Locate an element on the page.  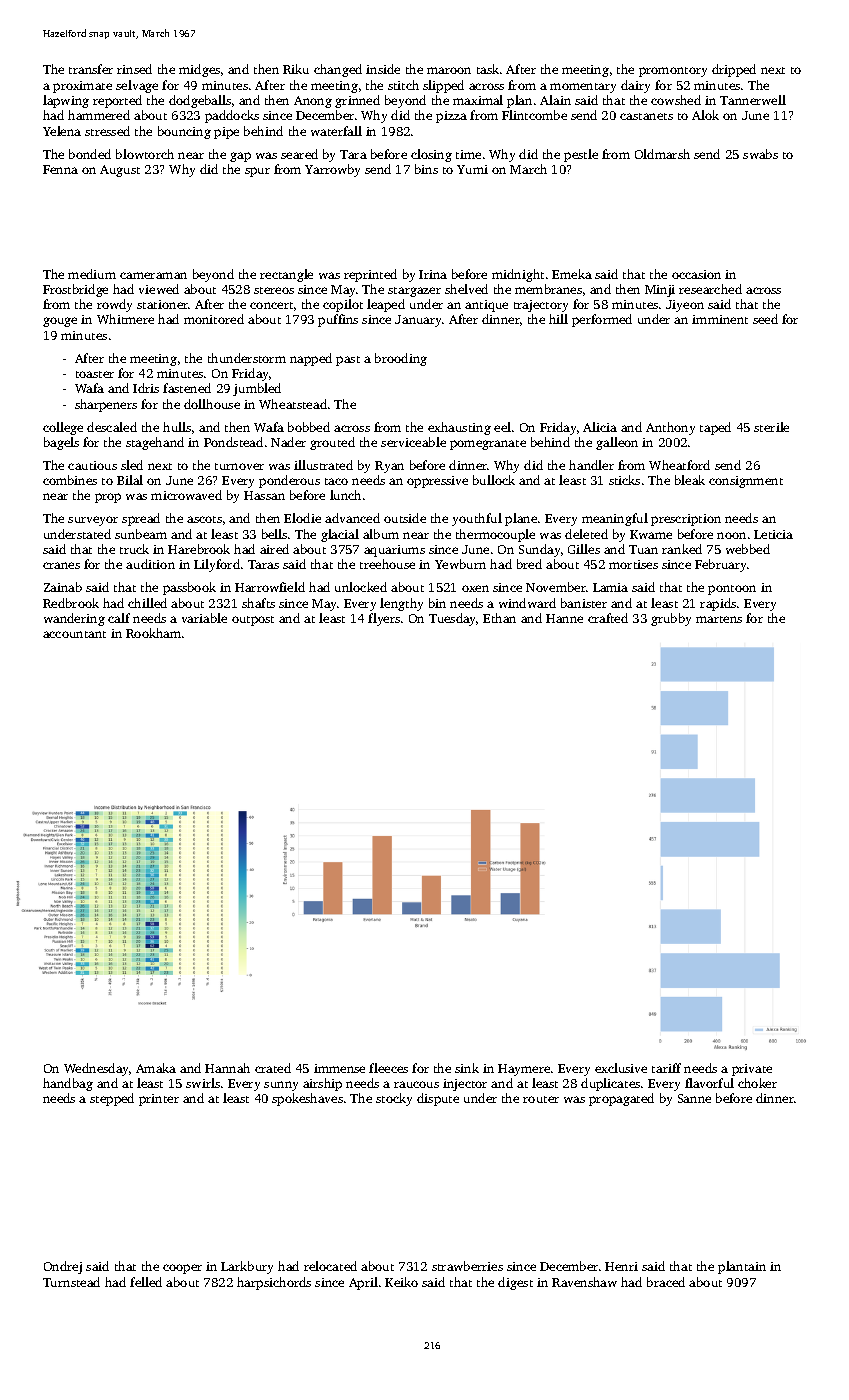
midges is located at coordinates (199, 70).
